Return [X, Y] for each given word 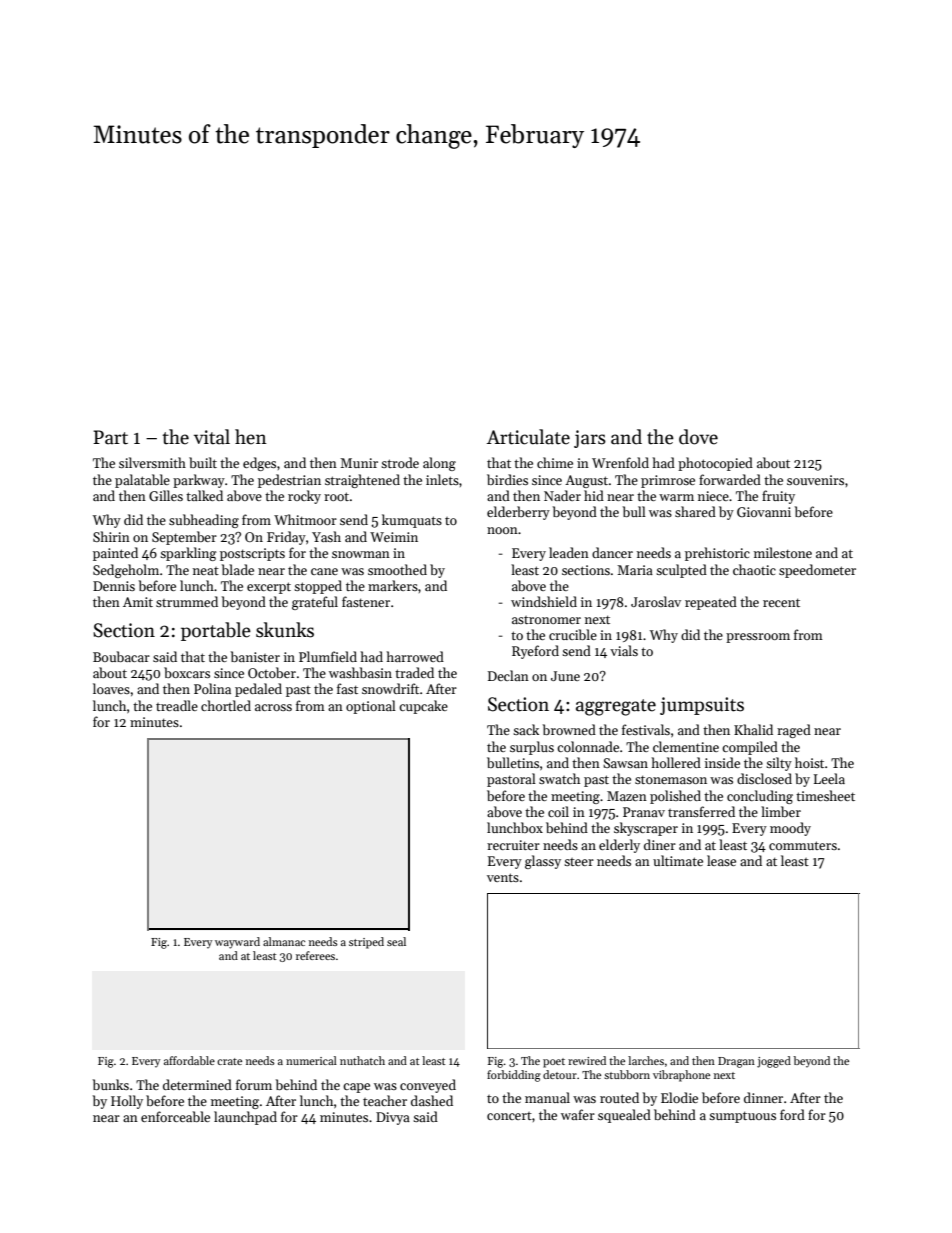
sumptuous [742, 1117]
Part [110, 437]
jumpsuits [702, 706]
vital [212, 437]
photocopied [715, 464]
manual [547, 1097]
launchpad [245, 1118]
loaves [111, 688]
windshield [544, 601]
